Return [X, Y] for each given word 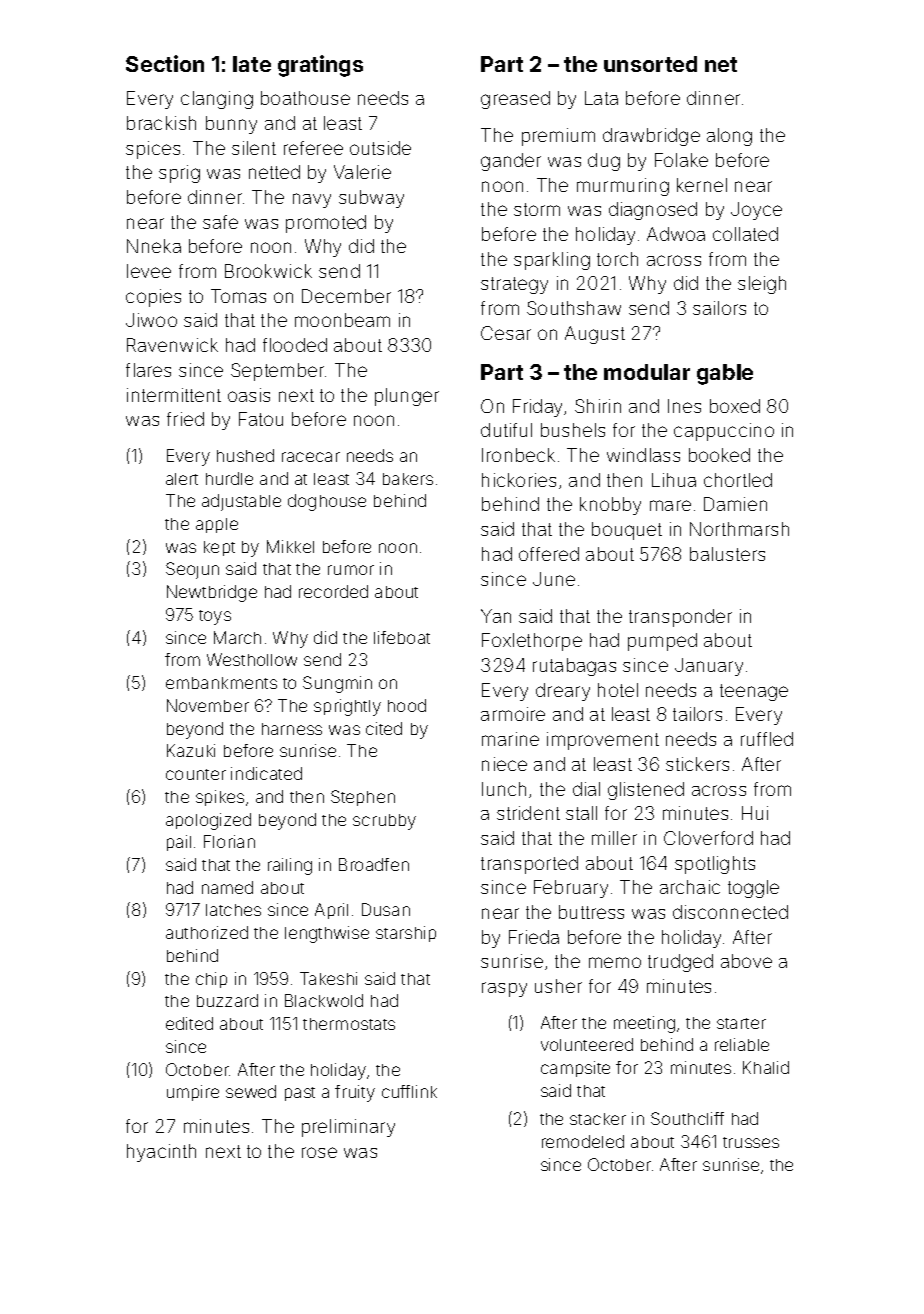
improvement [603, 741]
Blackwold [324, 1000]
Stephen [363, 798]
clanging [217, 100]
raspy [504, 989]
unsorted [650, 64]
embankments [221, 683]
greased [515, 100]
